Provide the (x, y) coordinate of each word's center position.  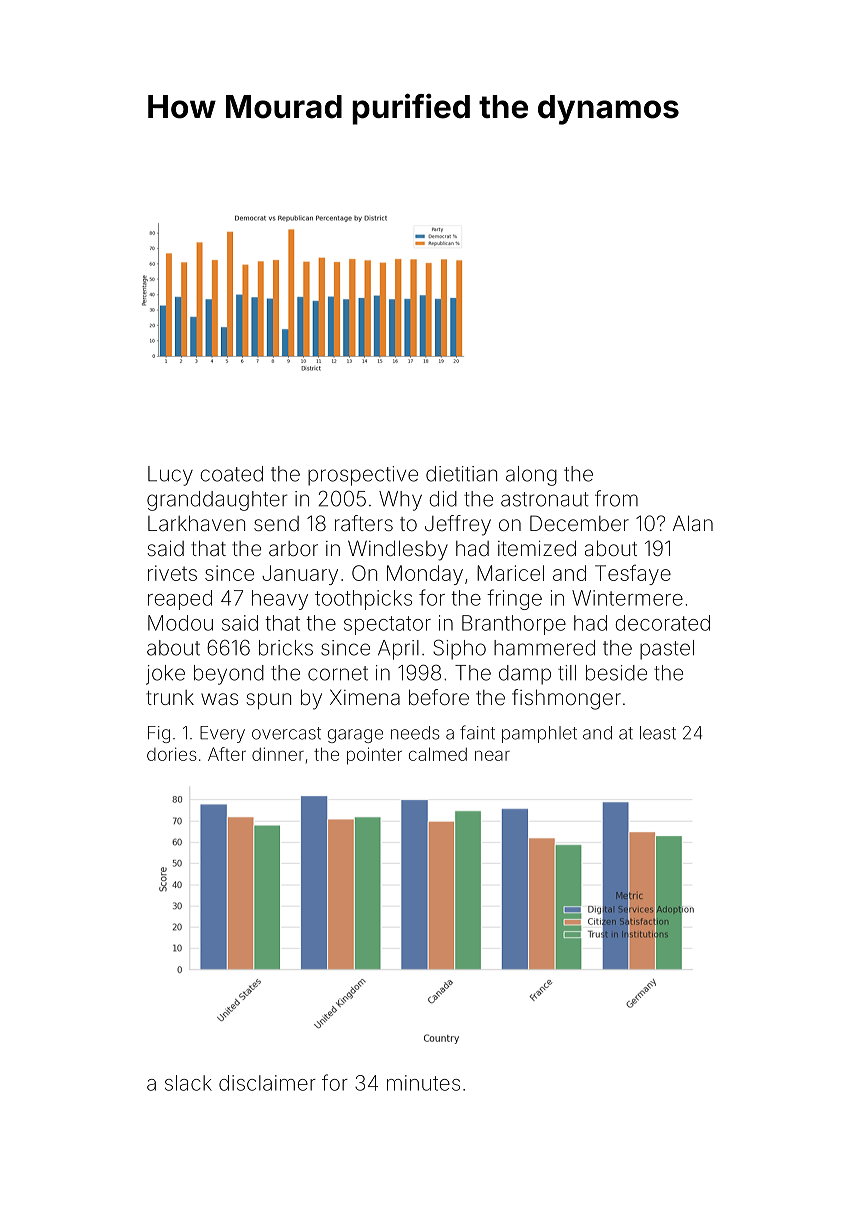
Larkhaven (196, 523)
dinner (278, 754)
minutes (423, 1083)
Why (400, 501)
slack (188, 1083)
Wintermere (627, 598)
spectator (387, 625)
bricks (286, 648)
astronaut (544, 499)
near (492, 756)
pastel (667, 650)
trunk (170, 697)
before (439, 697)
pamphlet (539, 734)
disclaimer (267, 1083)
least (658, 733)
